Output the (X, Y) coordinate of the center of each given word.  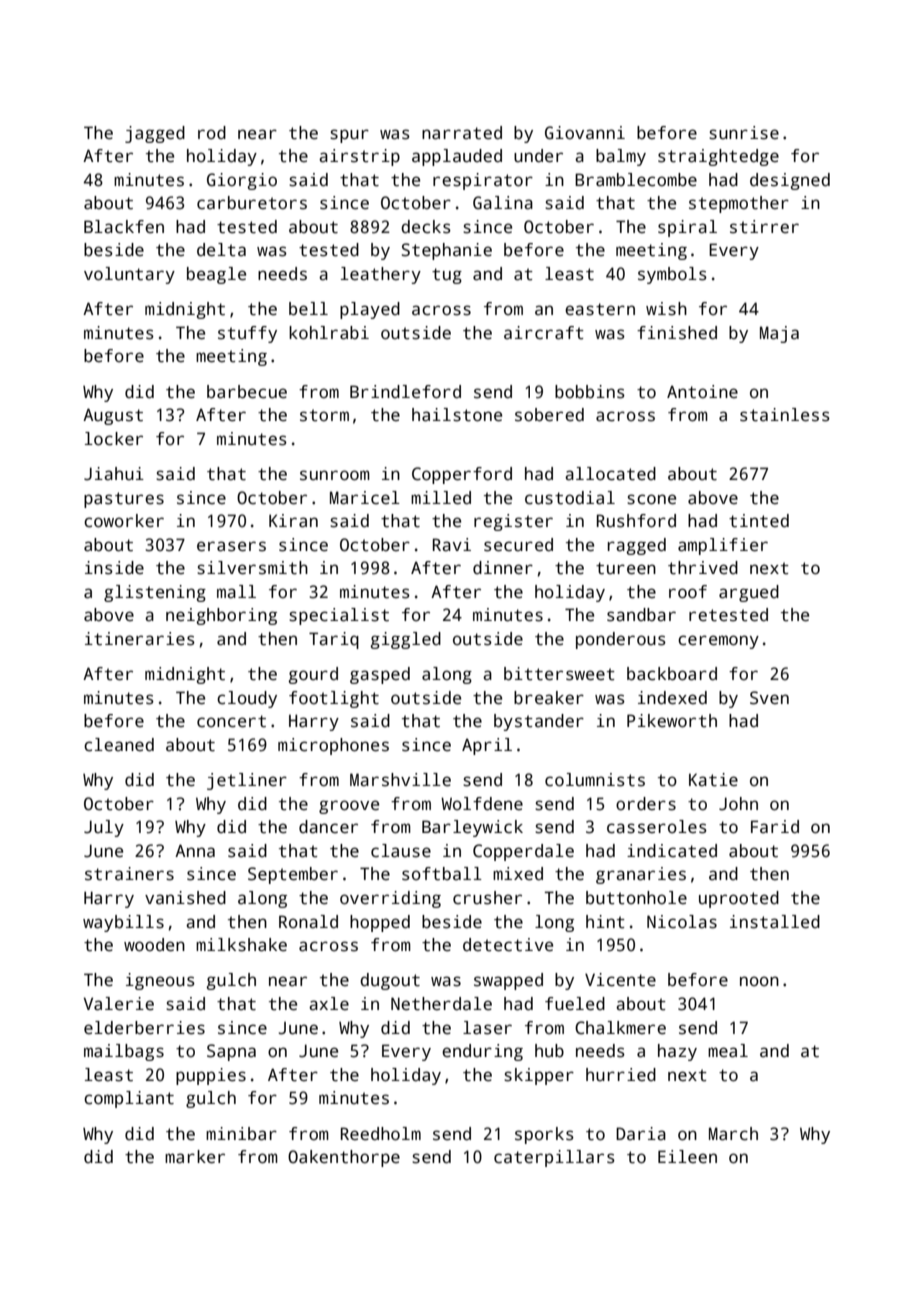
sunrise (744, 133)
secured (518, 545)
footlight (334, 699)
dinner (503, 568)
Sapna (231, 1052)
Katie (713, 780)
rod (212, 132)
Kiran (293, 521)
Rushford (636, 521)
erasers (231, 546)
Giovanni (585, 133)
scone (651, 499)
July (104, 828)
